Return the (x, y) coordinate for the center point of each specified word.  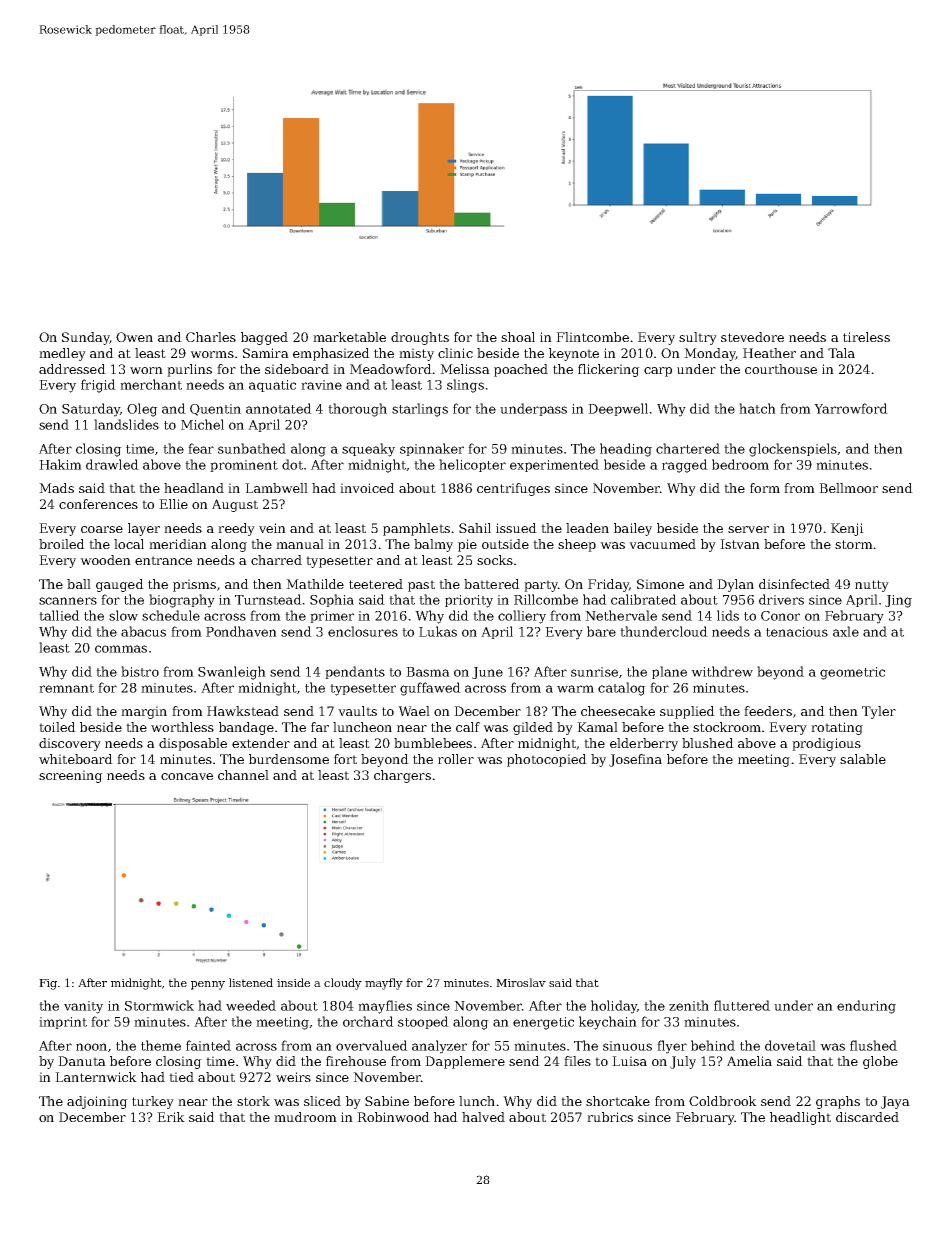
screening (71, 776)
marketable (349, 337)
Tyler (879, 712)
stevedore (752, 337)
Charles (211, 337)
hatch (757, 408)
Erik (171, 1117)
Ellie (173, 504)
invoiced (367, 488)
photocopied (547, 760)
